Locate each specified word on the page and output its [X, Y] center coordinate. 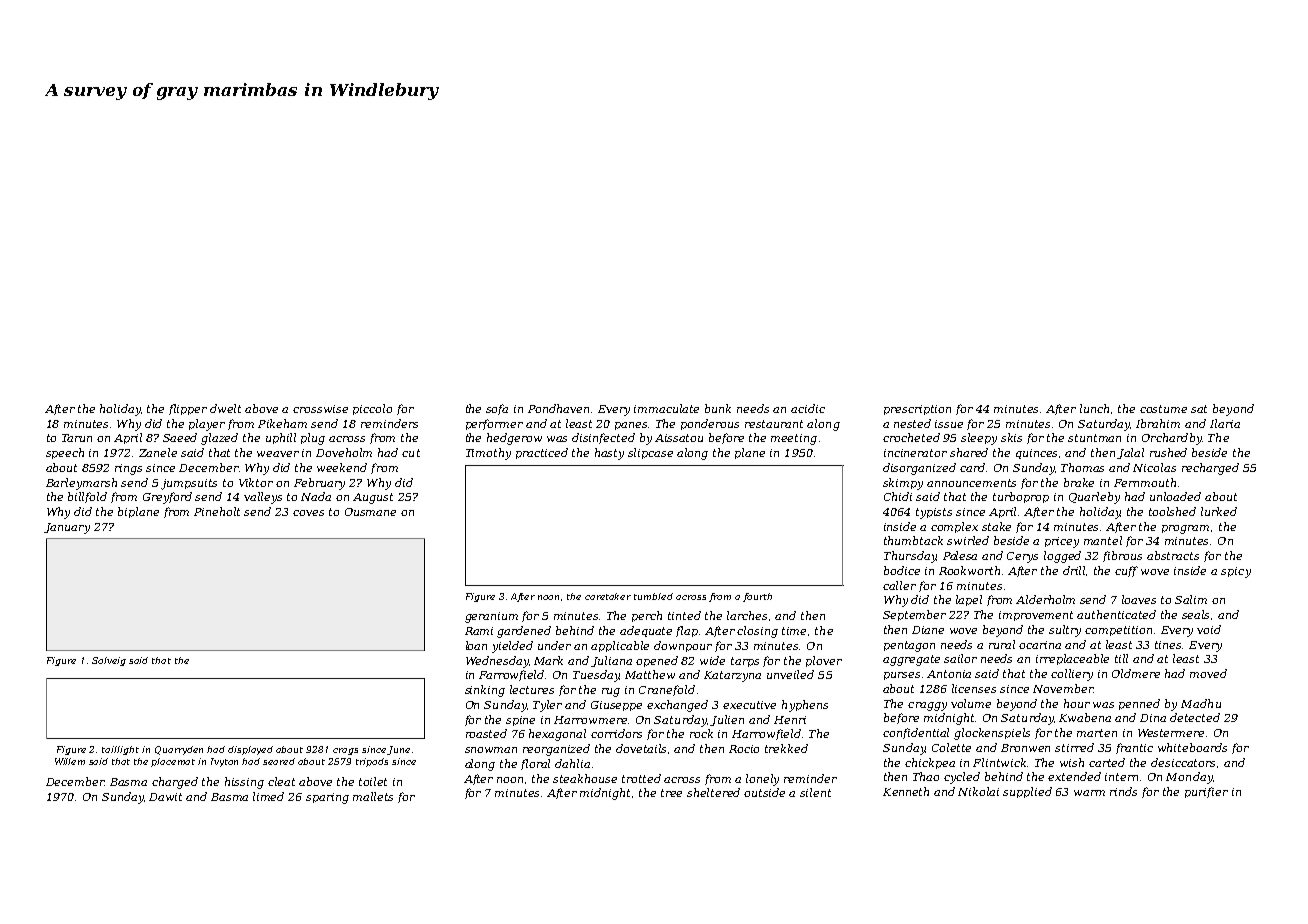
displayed [250, 750]
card [972, 467]
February [319, 484]
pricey [1062, 542]
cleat [281, 781]
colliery [1072, 675]
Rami [479, 631]
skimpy [903, 484]
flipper [188, 409]
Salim [1191, 599]
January [67, 528]
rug [611, 692]
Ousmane [370, 512]
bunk [718, 408]
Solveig [109, 661]
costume [1163, 409]
